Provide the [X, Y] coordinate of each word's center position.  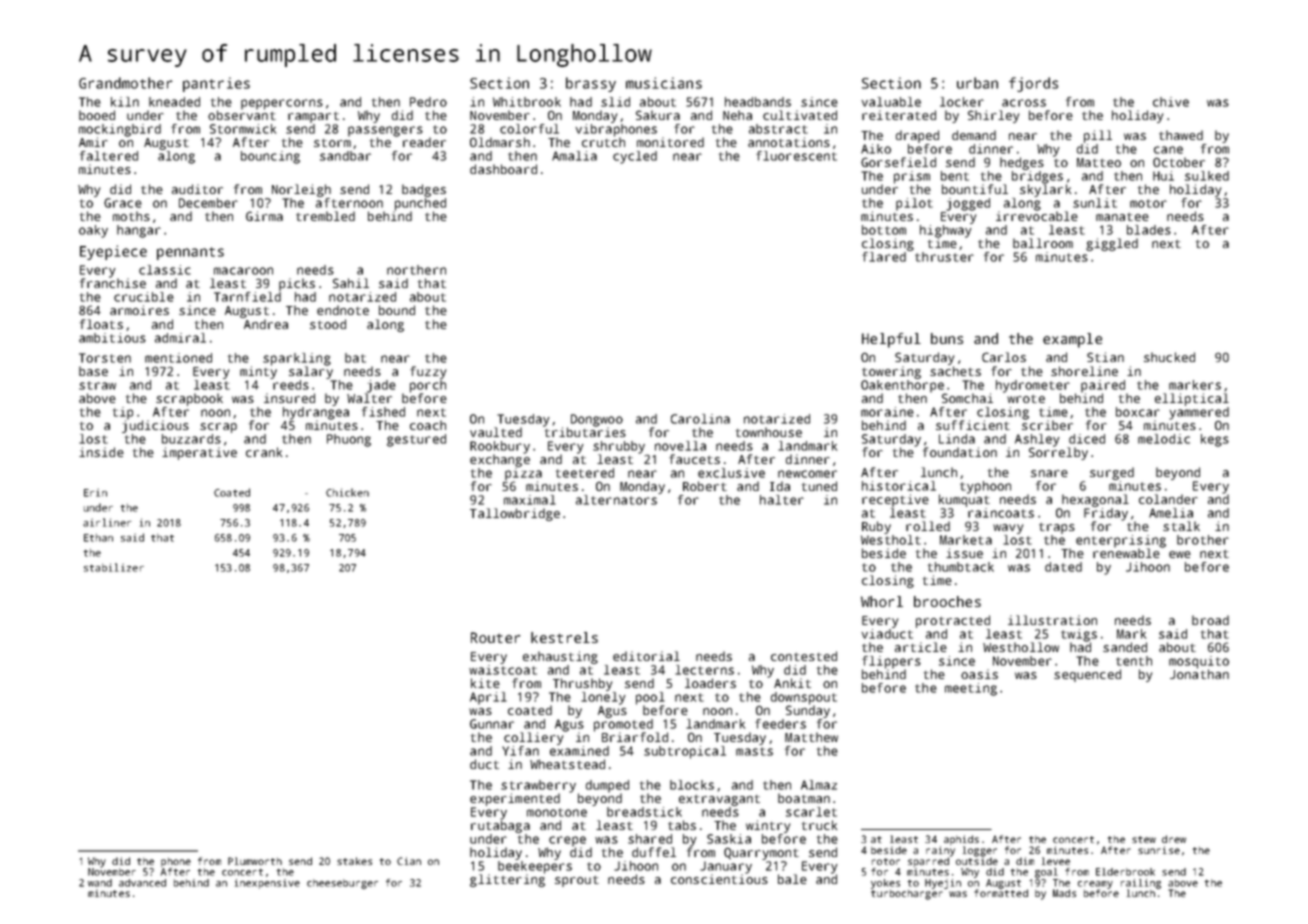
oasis [979, 674]
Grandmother [126, 83]
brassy [591, 84]
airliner [107, 522]
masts [754, 751]
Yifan [520, 751]
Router [496, 637]
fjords [1033, 84]
